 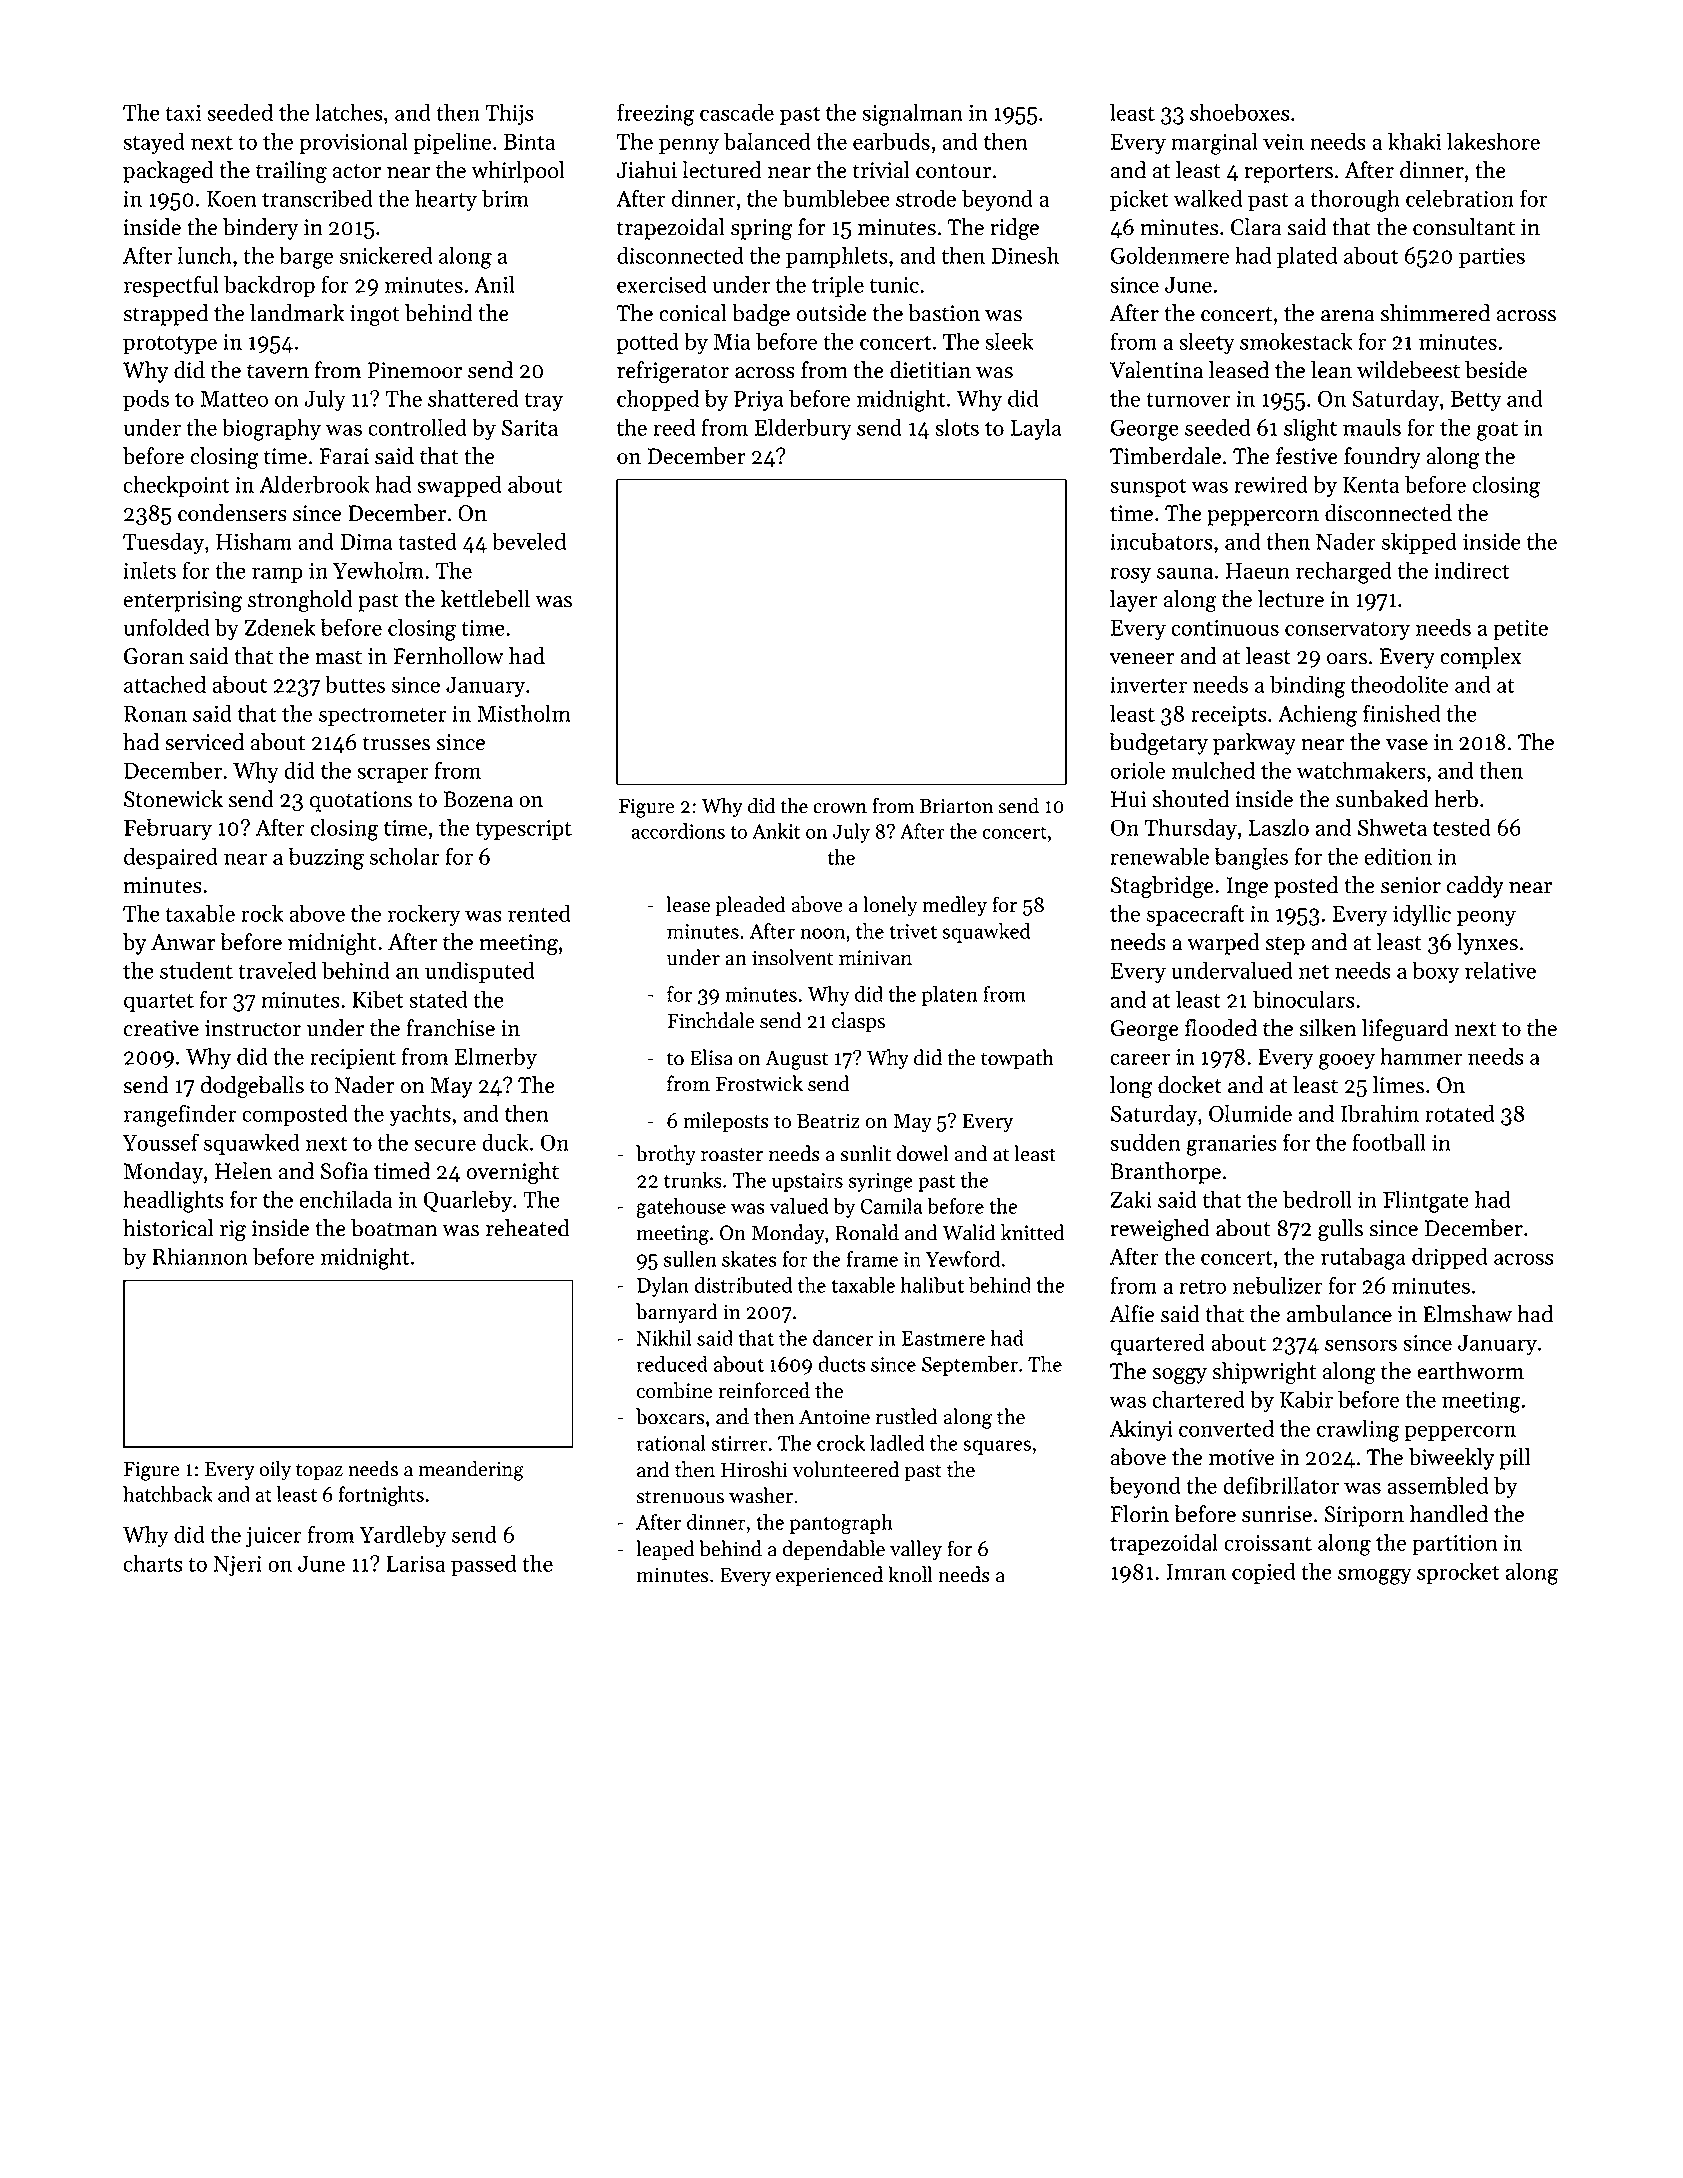 What do you see at coordinates (204, 255) in the screenshot?
I see `lunch` at bounding box center [204, 255].
